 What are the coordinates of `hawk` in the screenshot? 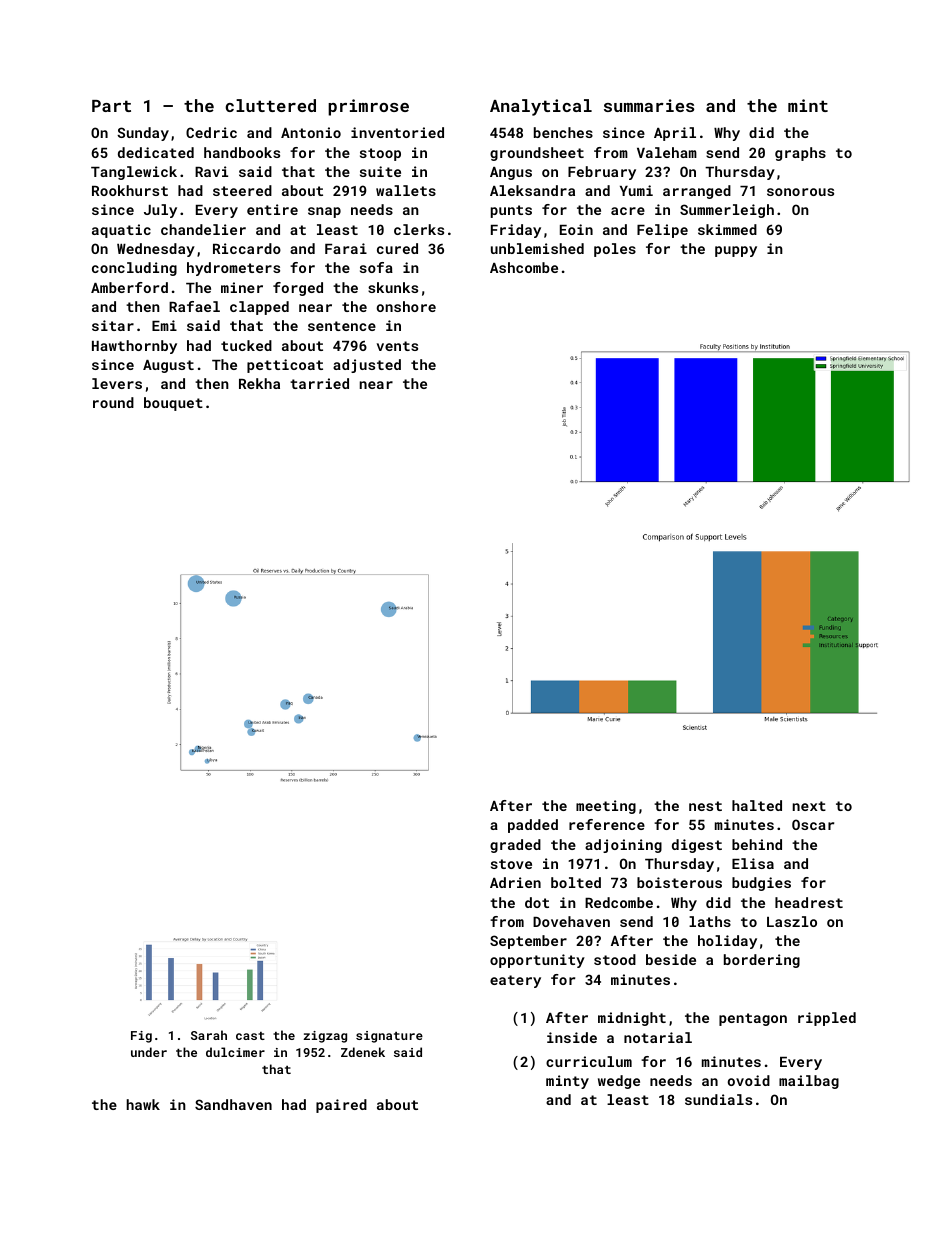 It's located at (143, 1104).
